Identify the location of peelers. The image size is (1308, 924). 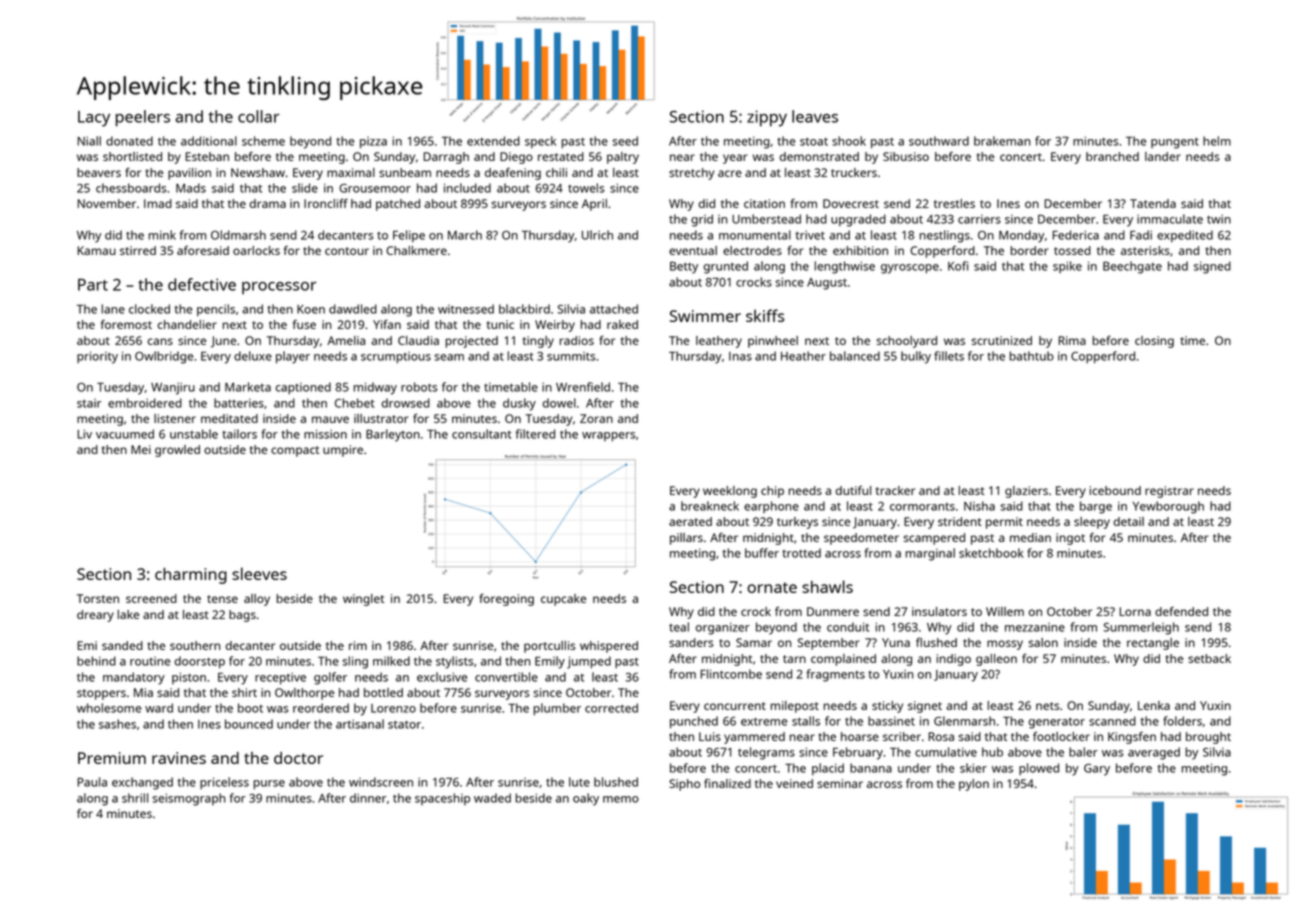
(143, 118).
